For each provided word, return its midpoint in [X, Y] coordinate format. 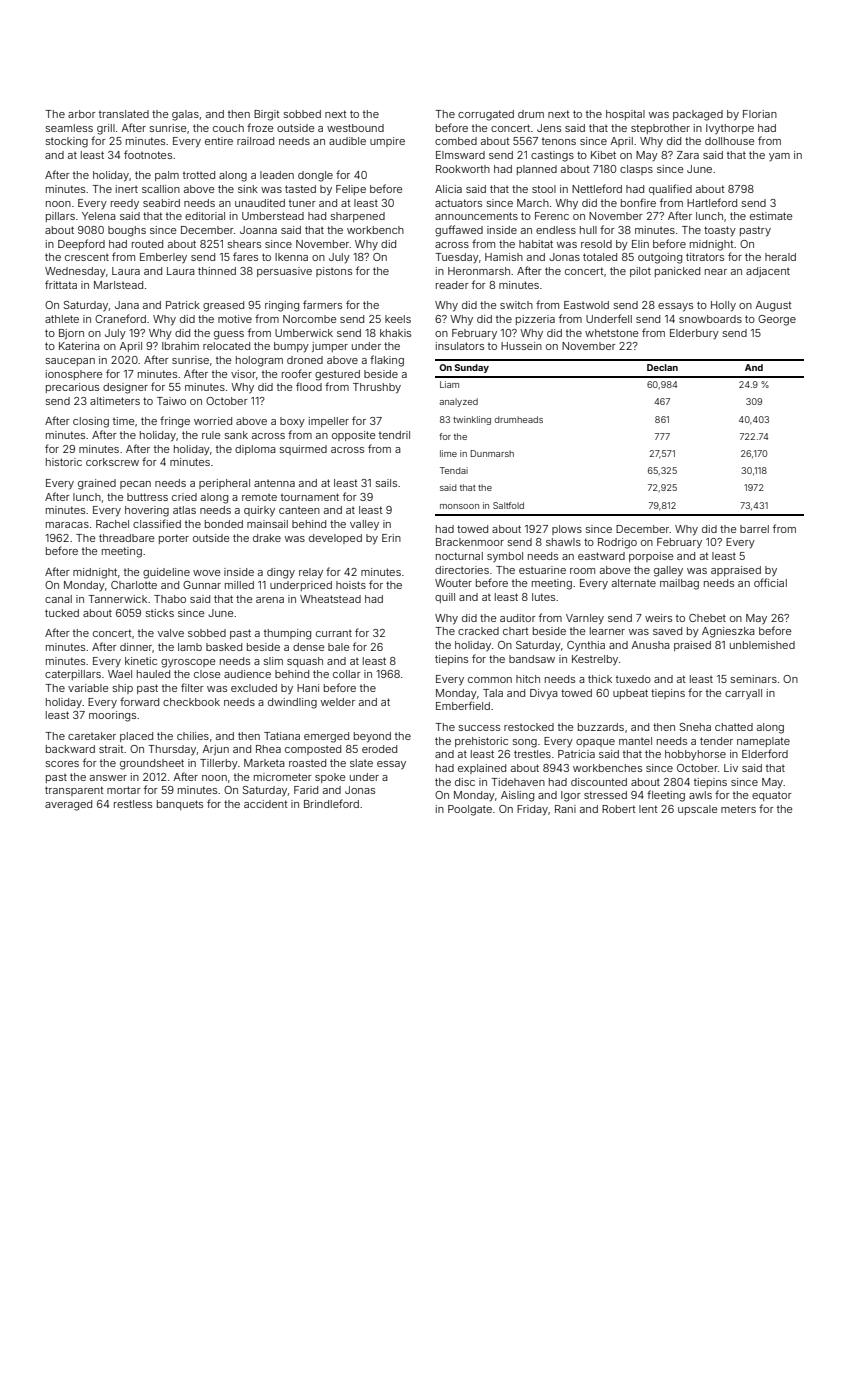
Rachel [112, 524]
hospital [625, 115]
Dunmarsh [492, 453]
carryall [743, 694]
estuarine [542, 570]
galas [185, 115]
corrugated [486, 115]
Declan [662, 367]
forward [139, 701]
